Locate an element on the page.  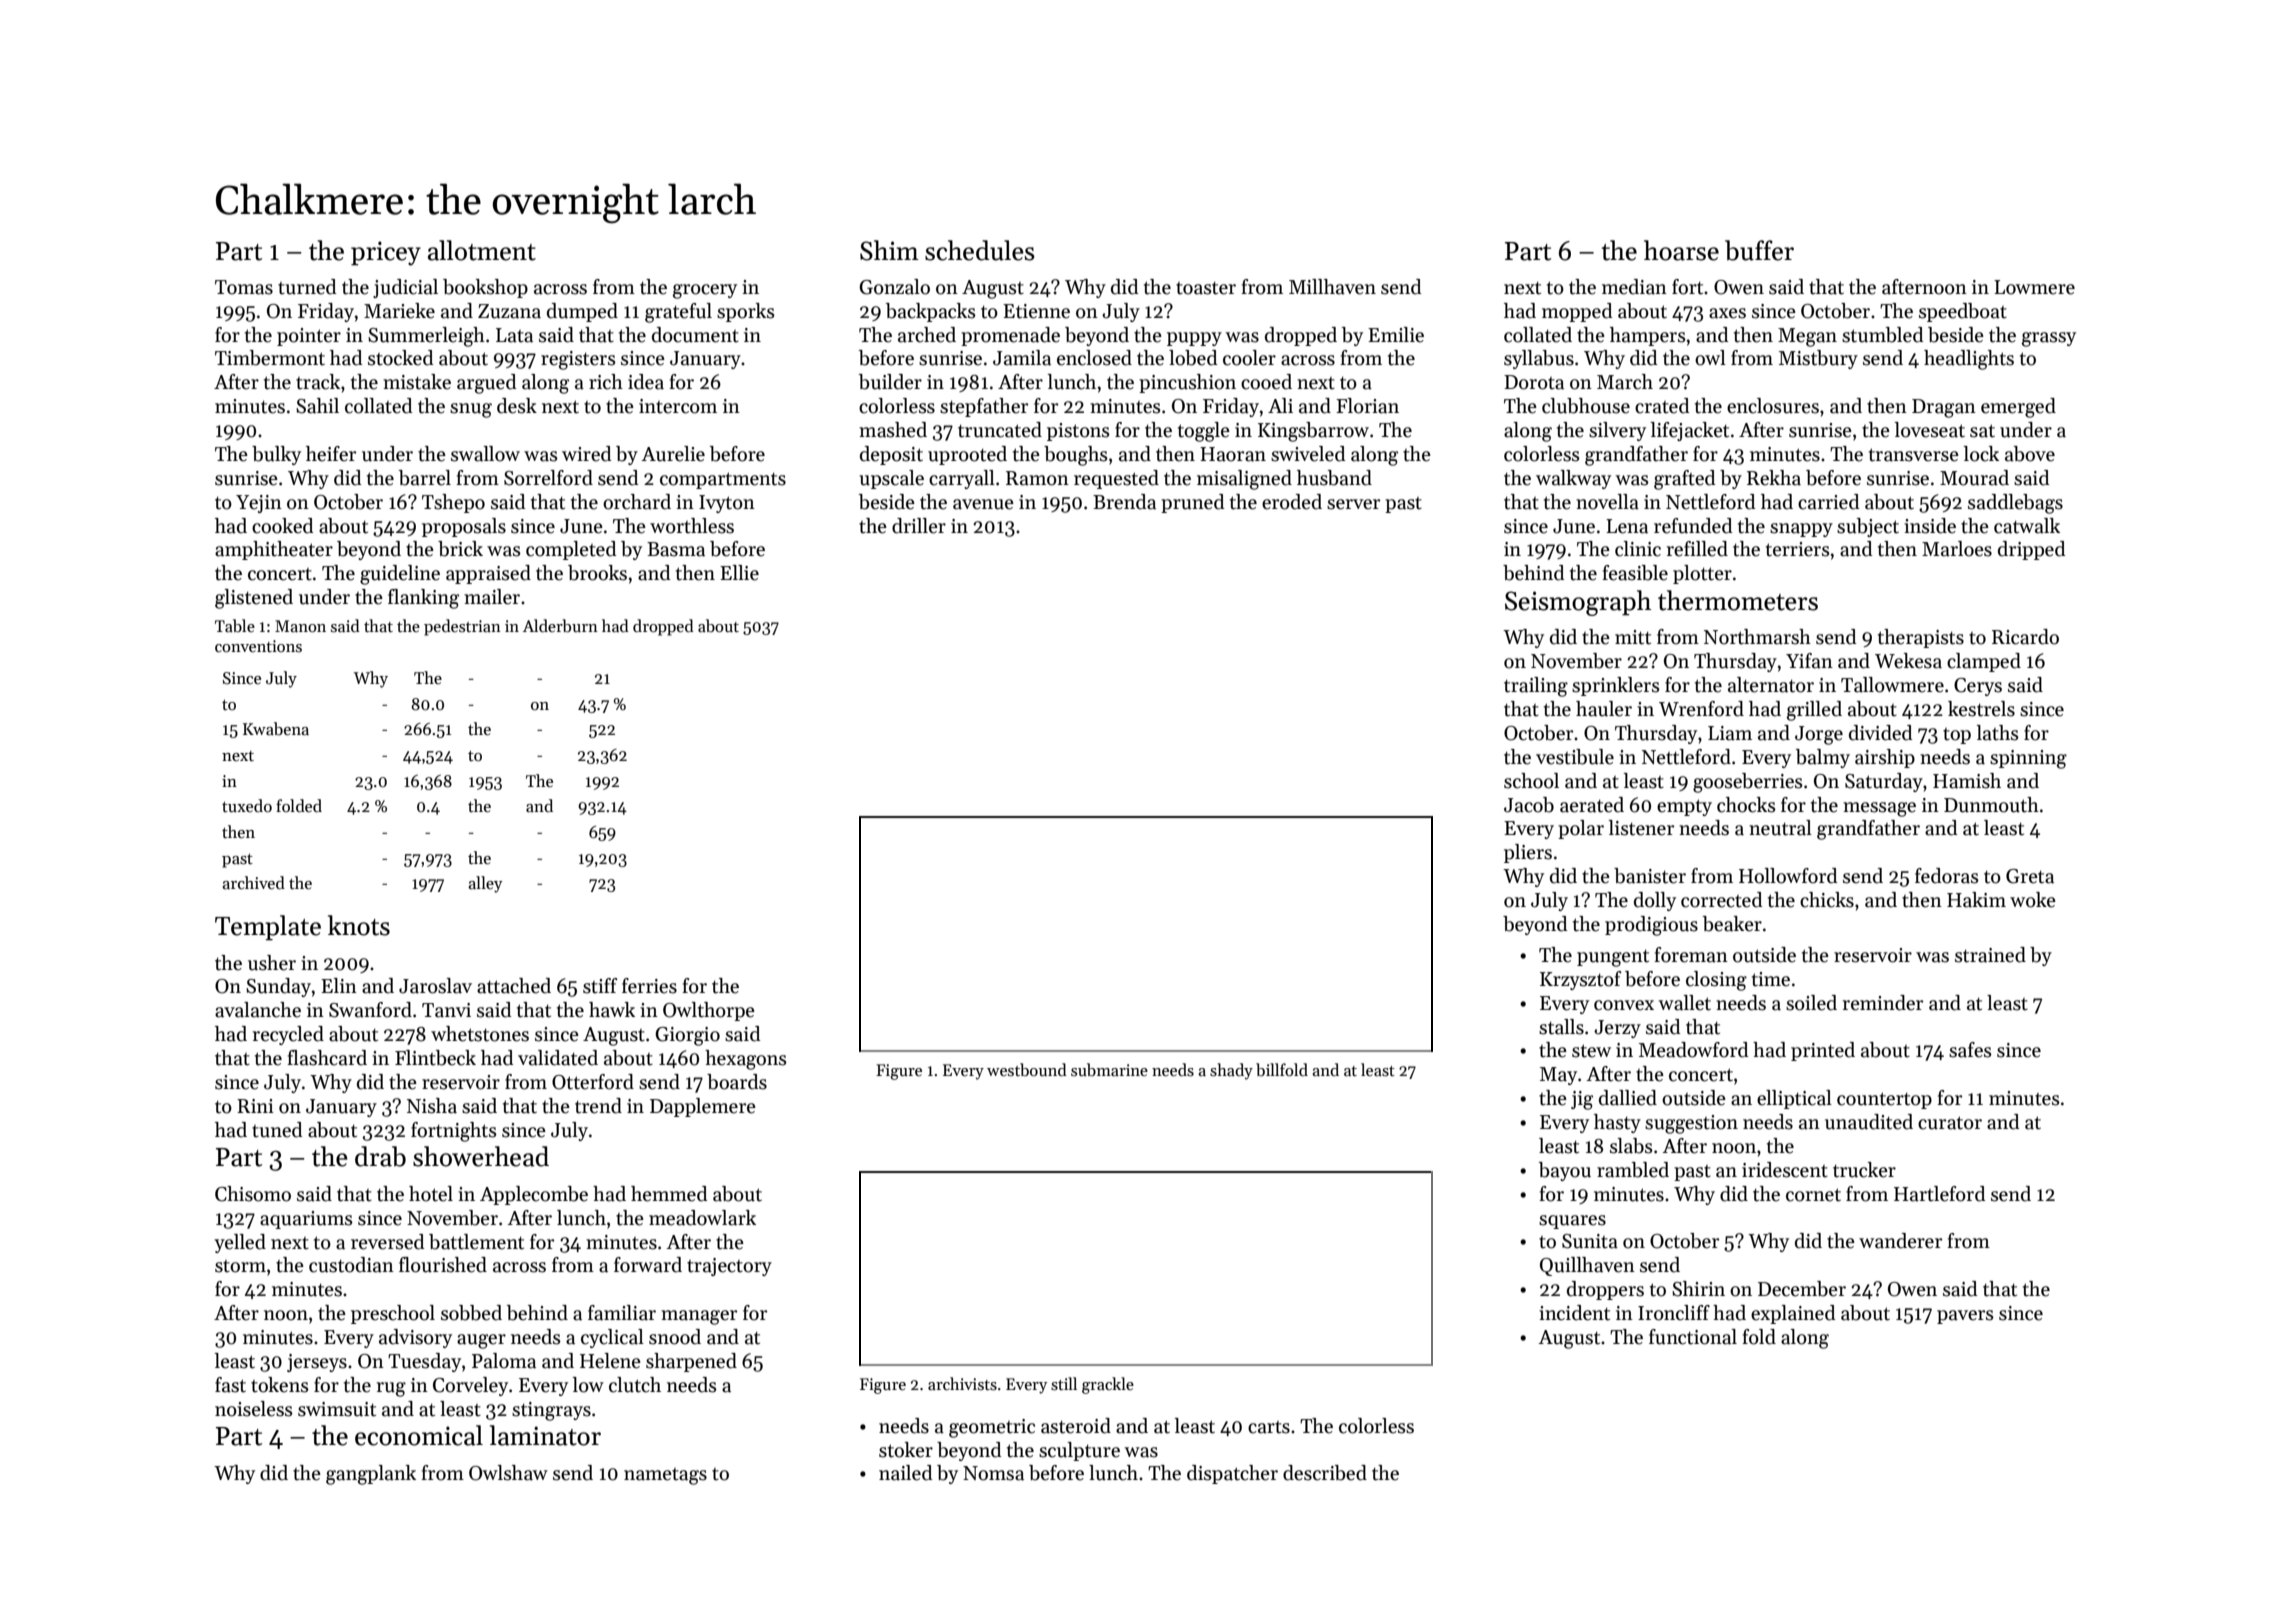
spinning is located at coordinates (2028, 759).
